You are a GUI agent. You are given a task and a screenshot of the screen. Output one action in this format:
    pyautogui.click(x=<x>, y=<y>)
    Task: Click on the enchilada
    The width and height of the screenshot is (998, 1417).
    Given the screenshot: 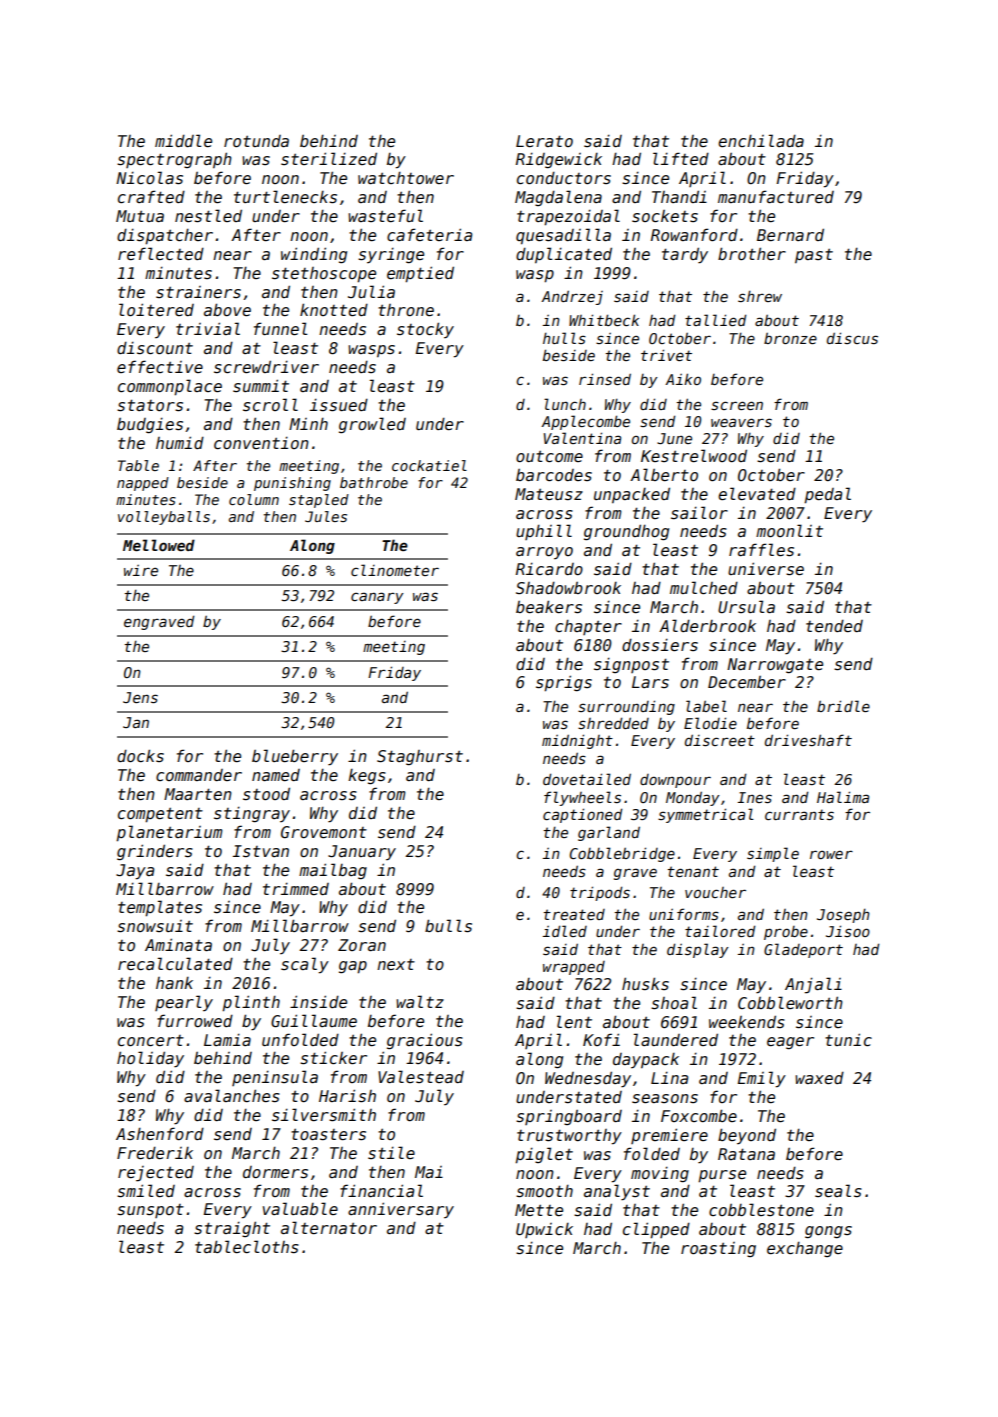 What is the action you would take?
    pyautogui.click(x=761, y=140)
